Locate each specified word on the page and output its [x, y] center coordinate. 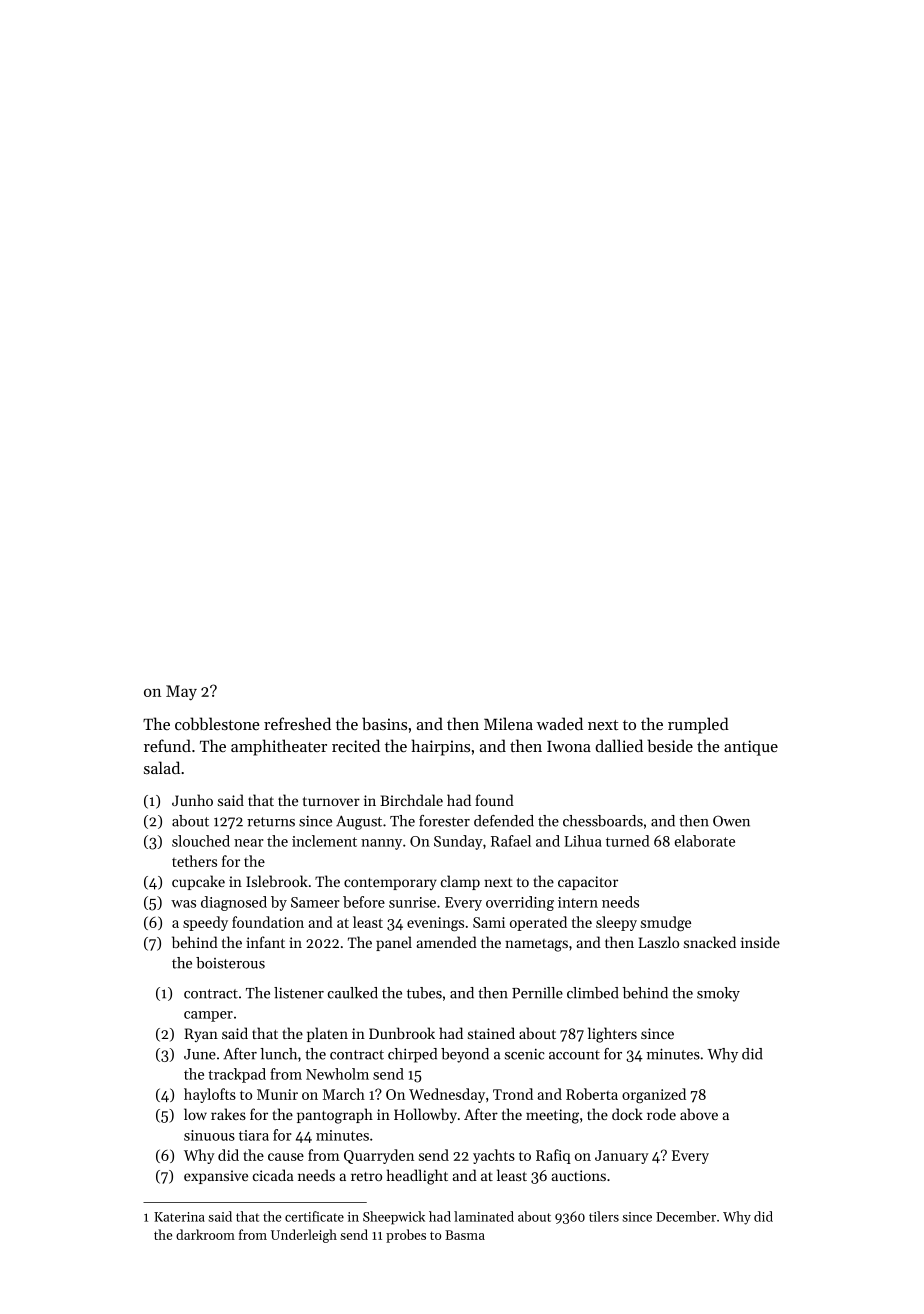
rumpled [698, 725]
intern [578, 902]
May [181, 693]
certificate [314, 1216]
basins [384, 723]
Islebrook [277, 881]
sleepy [616, 923]
